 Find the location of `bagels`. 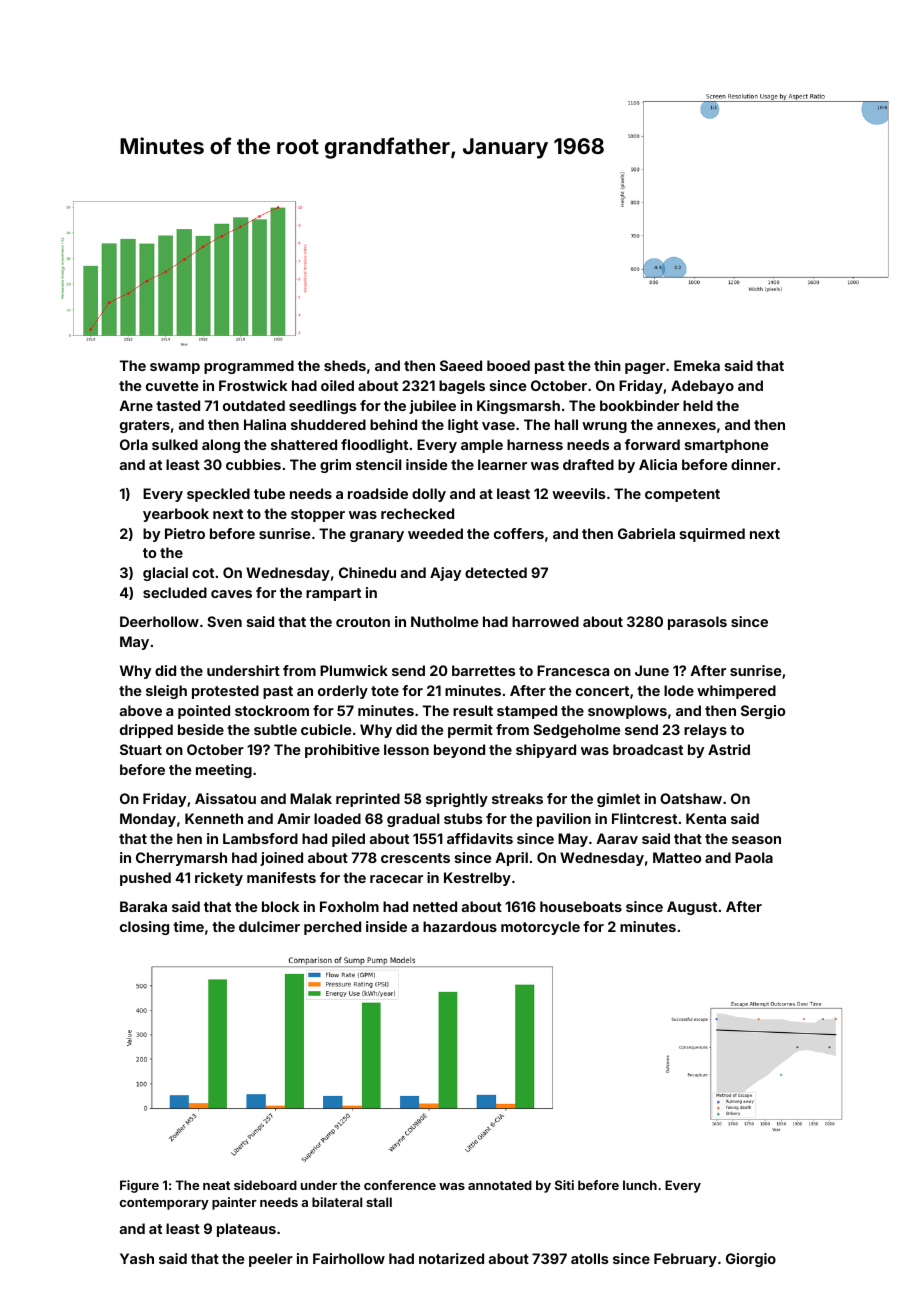

bagels is located at coordinates (462, 387).
